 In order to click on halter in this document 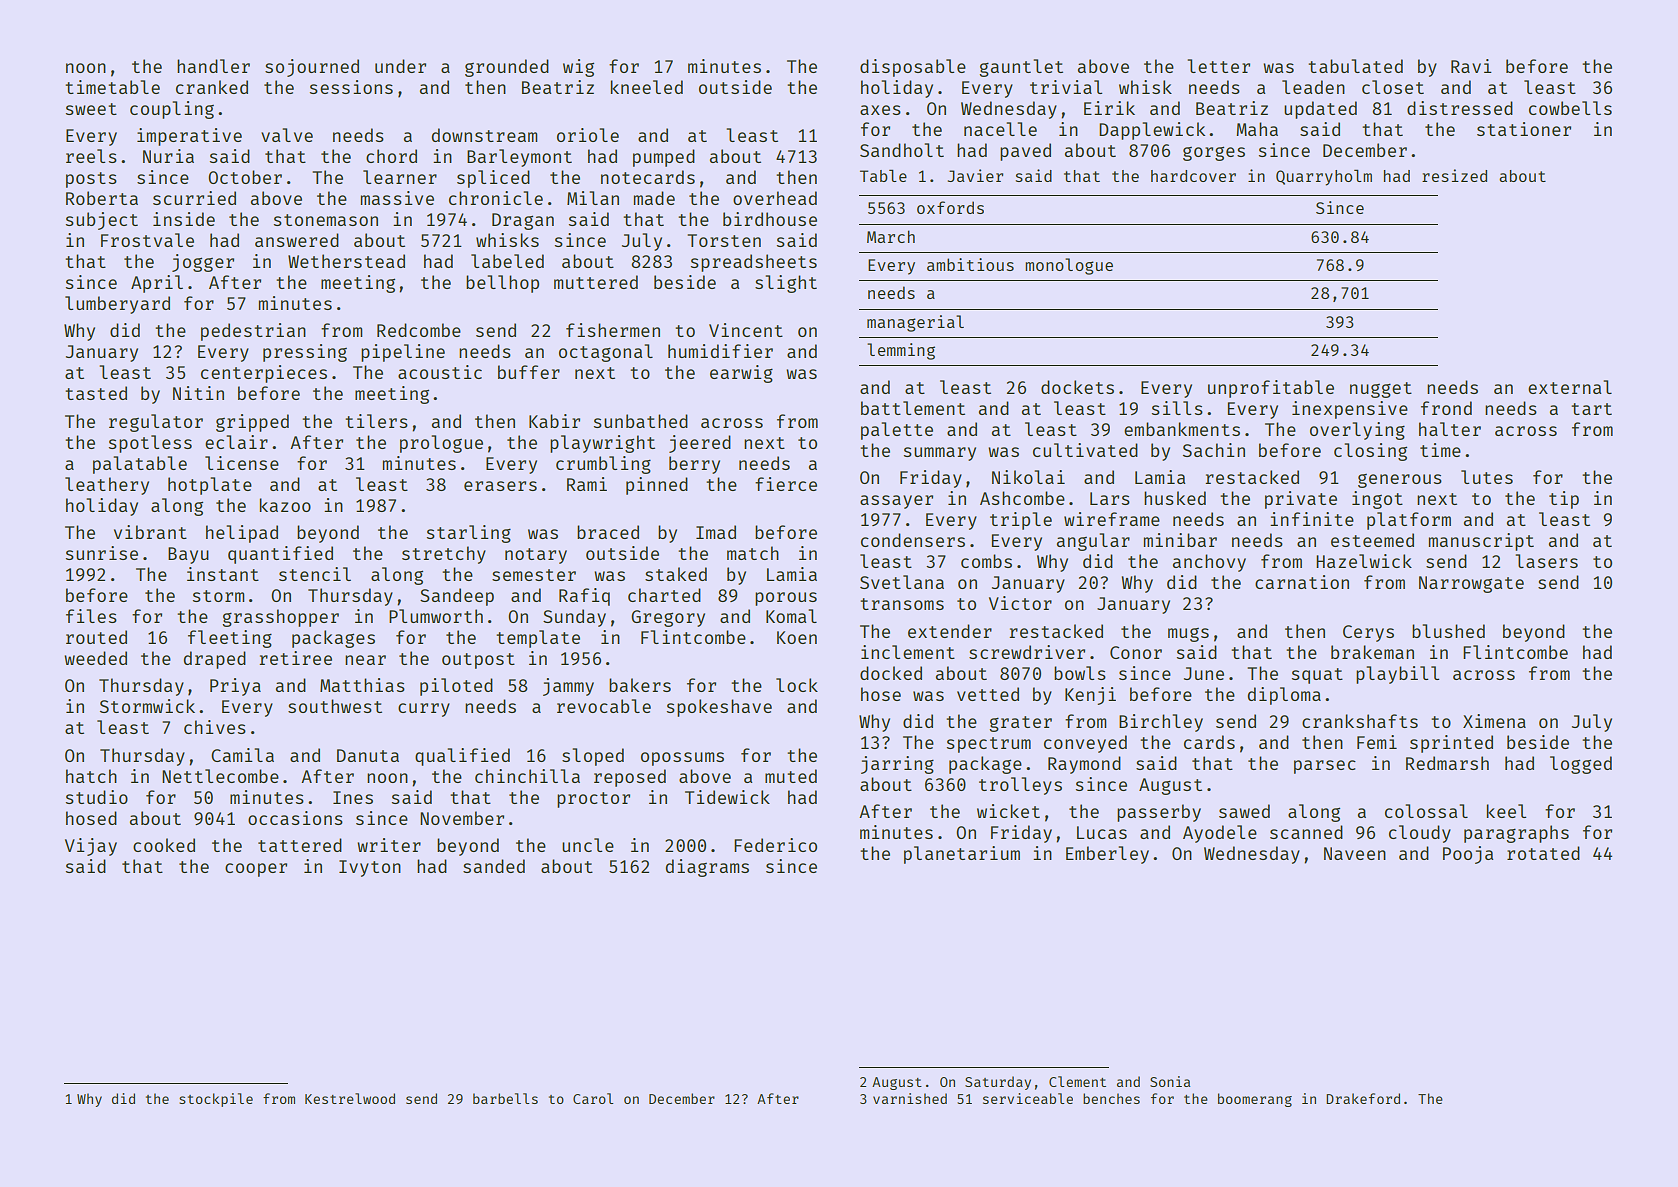, I will do `click(1450, 429)`.
